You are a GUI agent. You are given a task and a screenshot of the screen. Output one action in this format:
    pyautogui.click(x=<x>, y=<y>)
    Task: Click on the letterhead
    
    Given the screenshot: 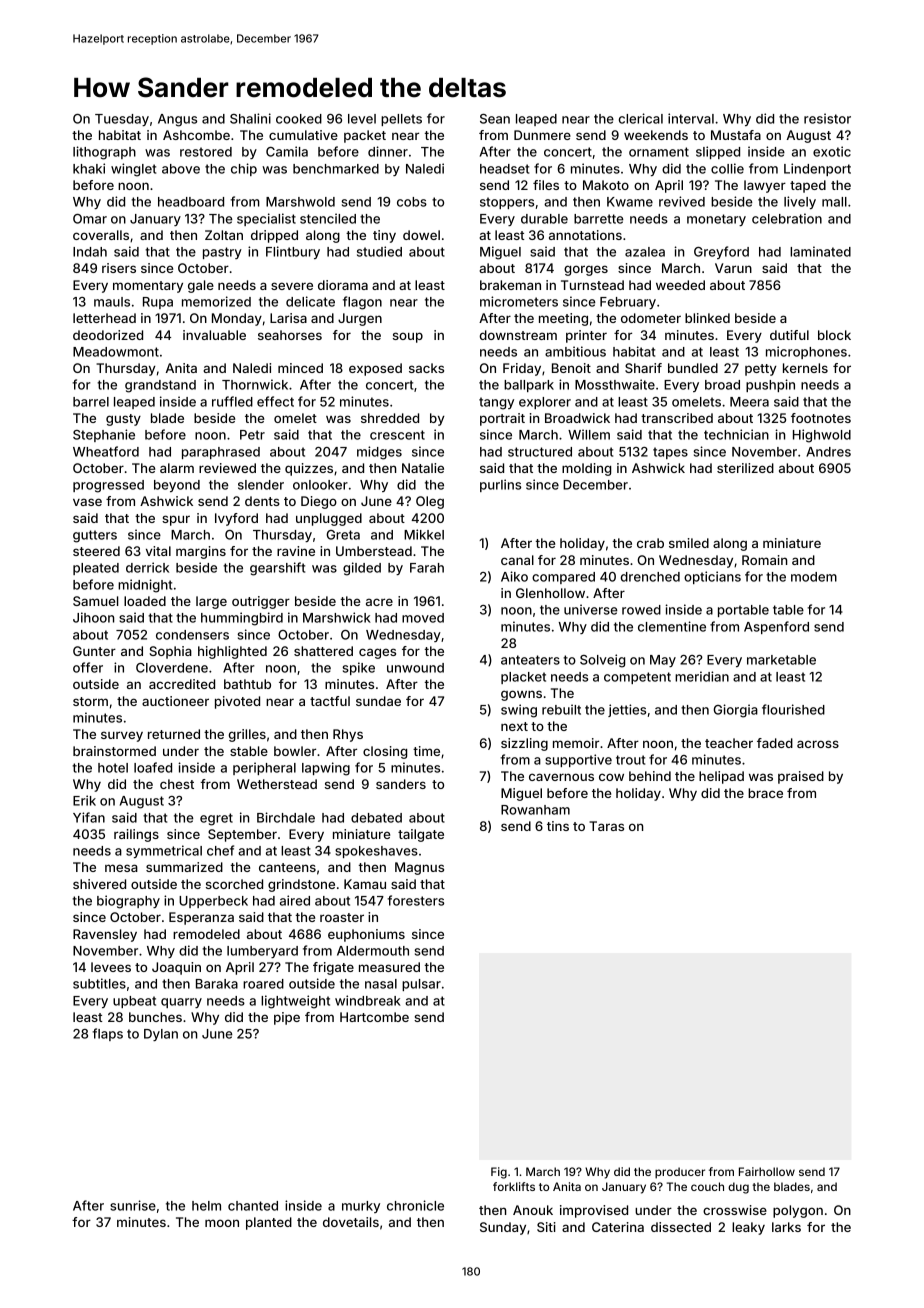 What is the action you would take?
    pyautogui.click(x=104, y=318)
